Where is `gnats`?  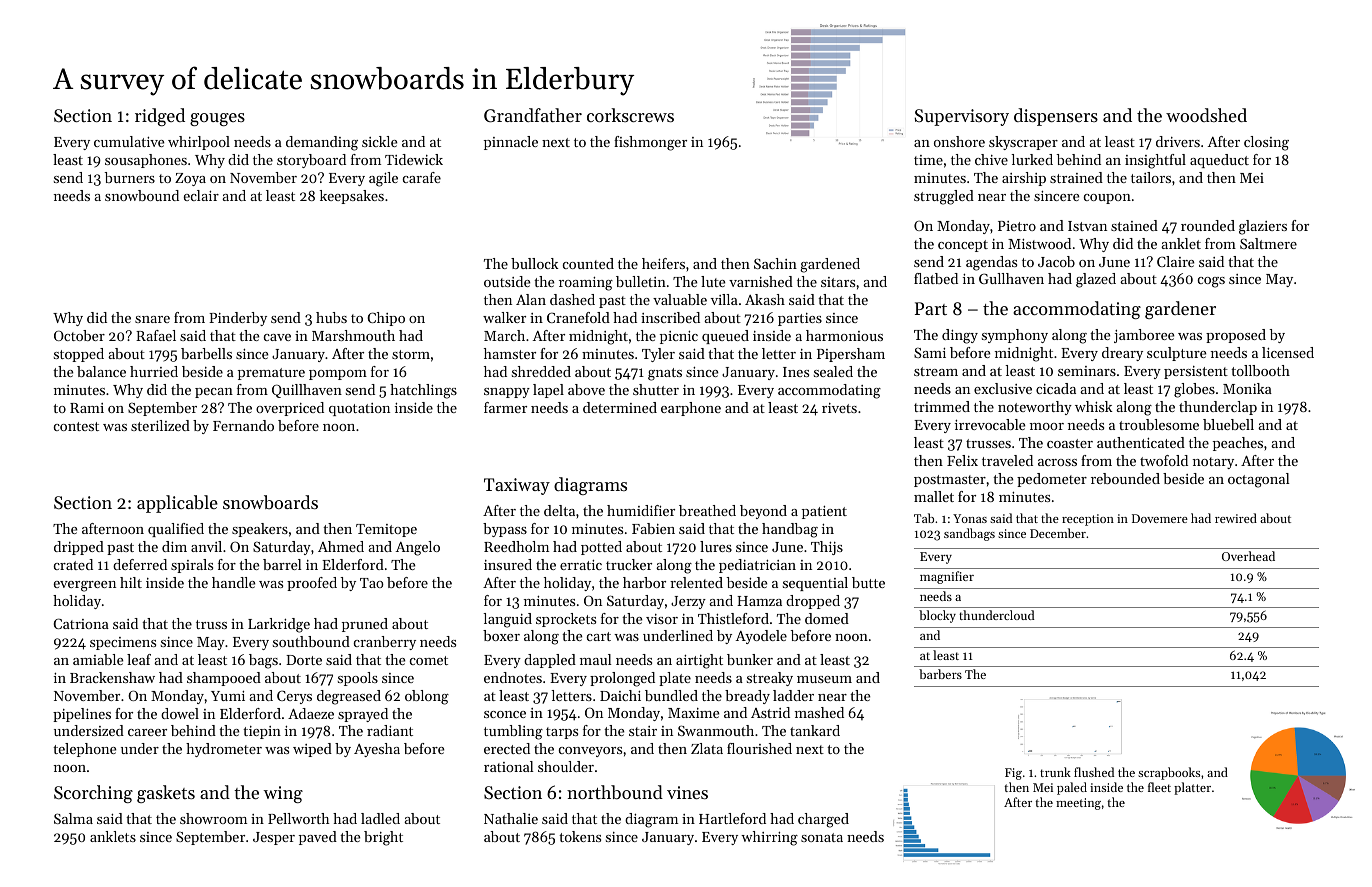 gnats is located at coordinates (665, 374).
